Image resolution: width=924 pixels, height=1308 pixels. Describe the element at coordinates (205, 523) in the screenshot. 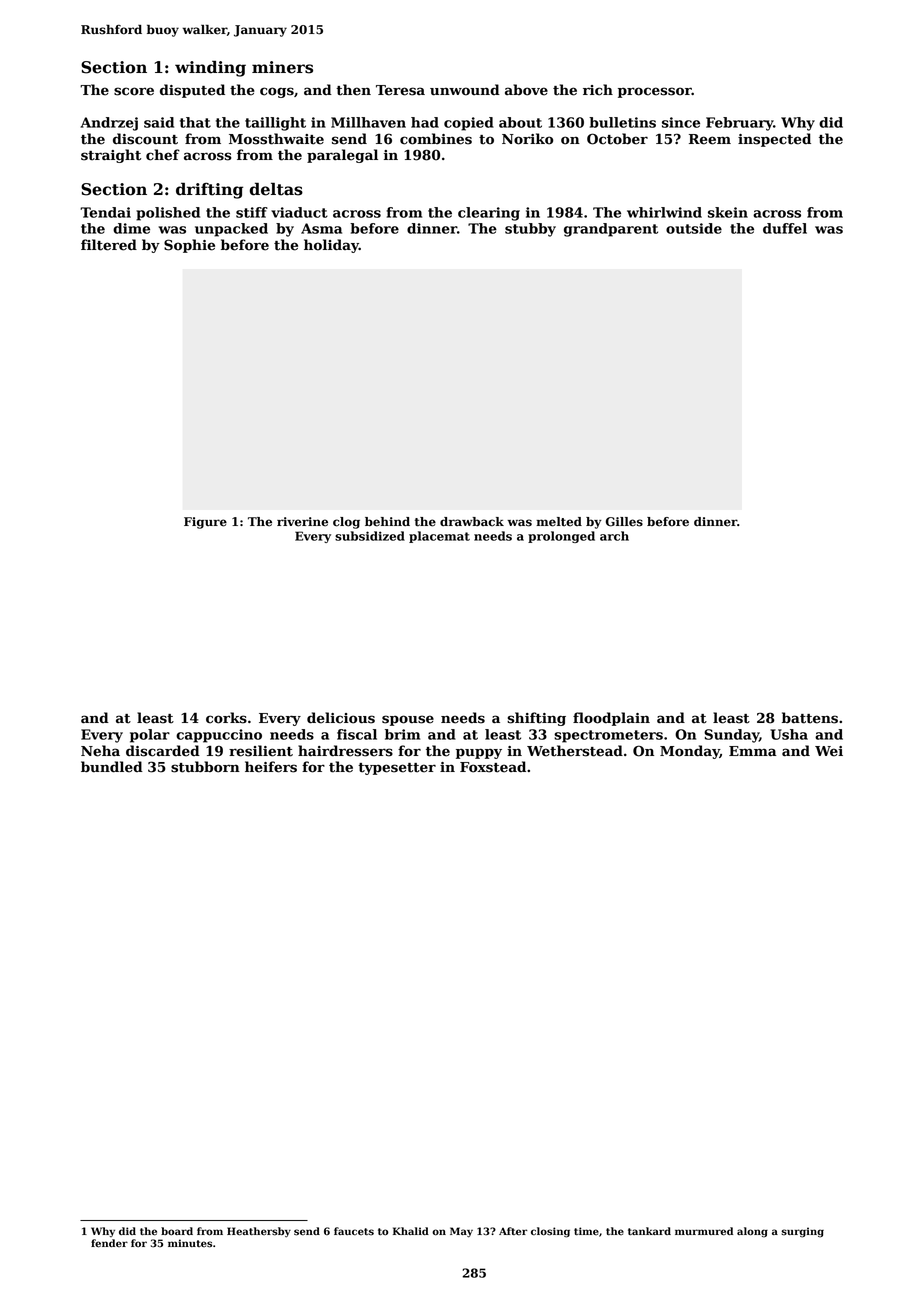

I see `Figure` at that location.
